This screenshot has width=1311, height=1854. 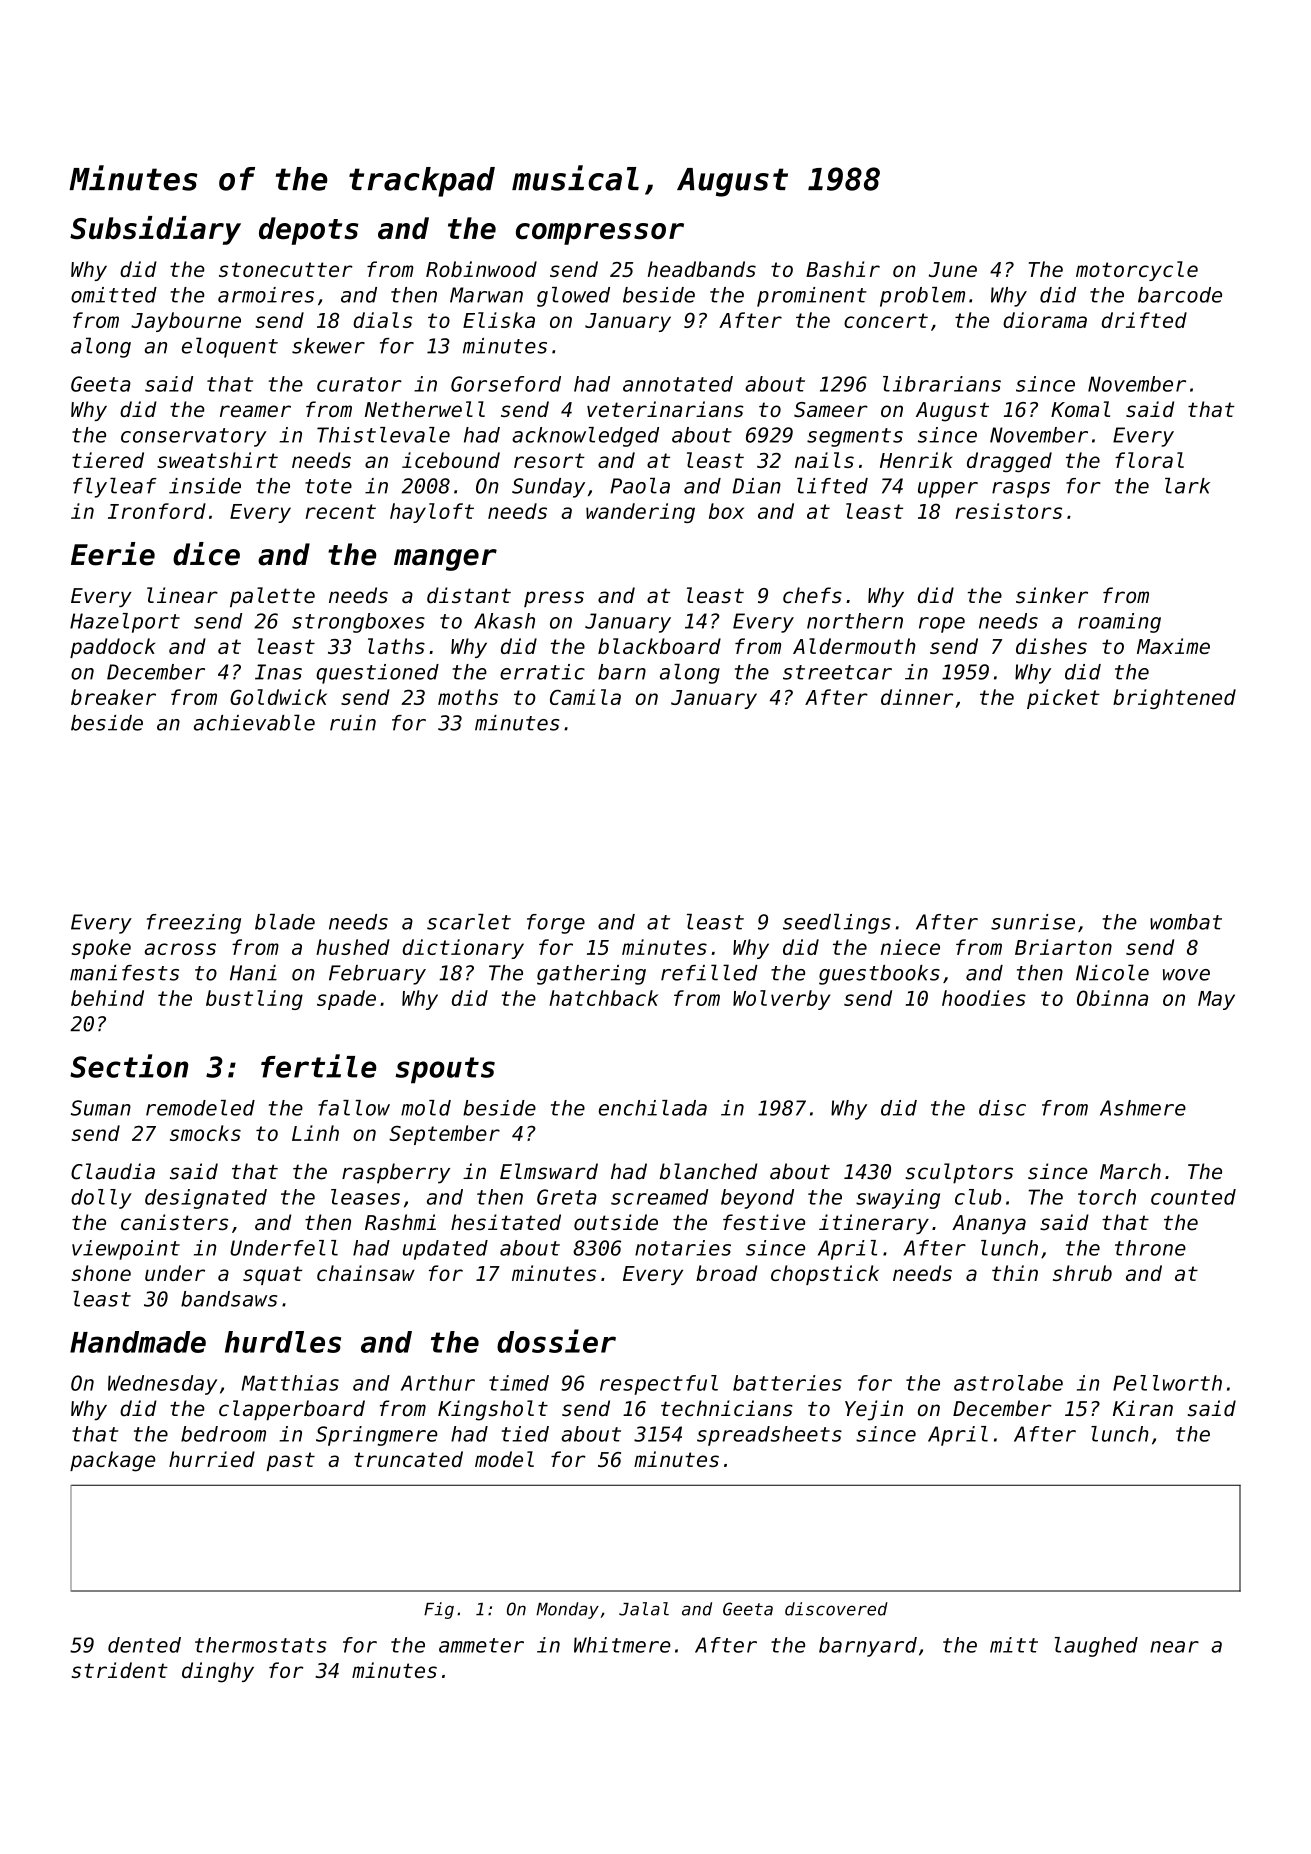 I want to click on Bashir, so click(x=843, y=269).
